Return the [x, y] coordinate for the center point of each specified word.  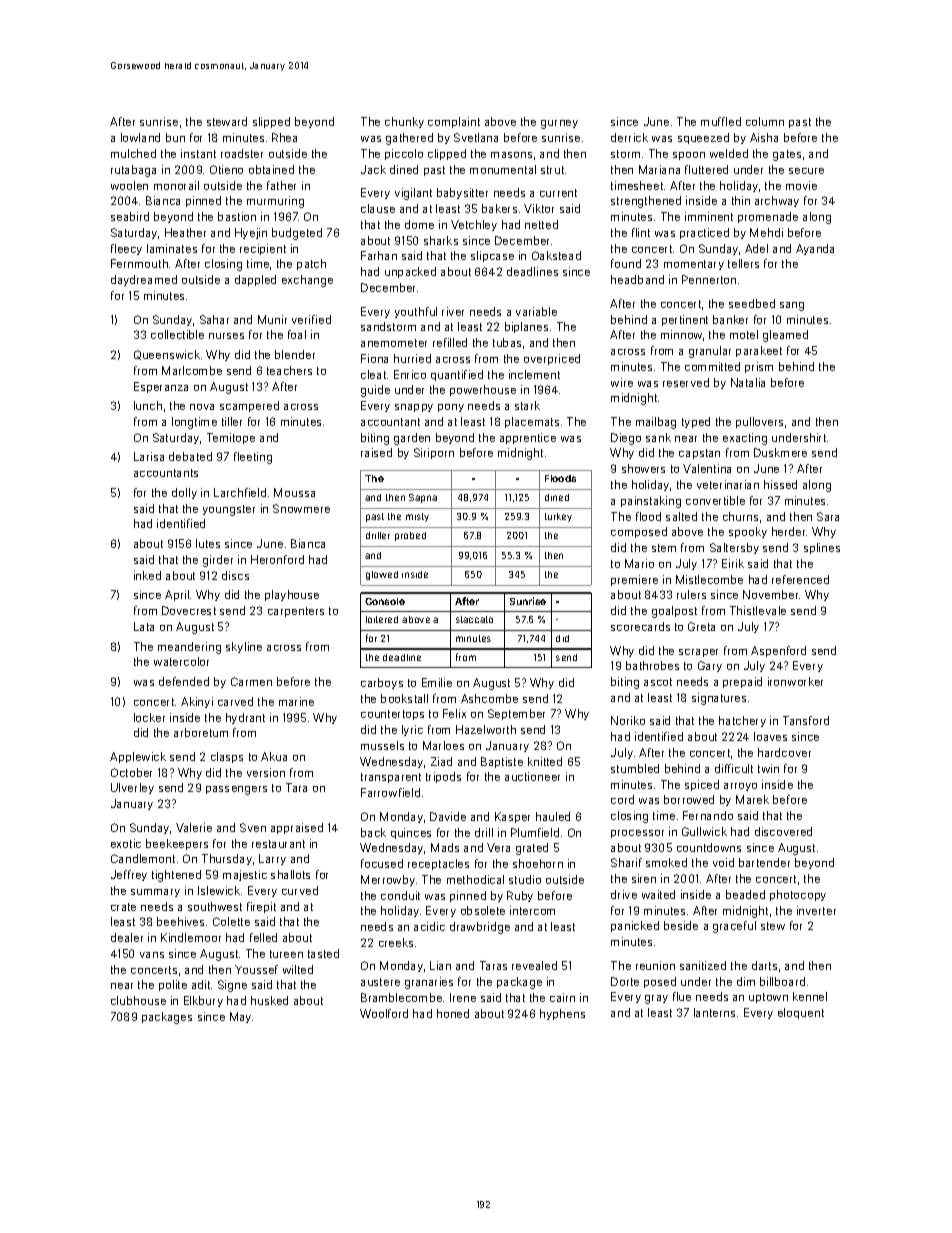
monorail [176, 185]
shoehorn [538, 863]
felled [263, 937]
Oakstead [556, 255]
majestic [245, 875]
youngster [229, 510]
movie [801, 185]
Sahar [214, 319]
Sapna [423, 498]
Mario [639, 563]
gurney [559, 124]
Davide [448, 816]
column [765, 121]
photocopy [798, 895]
